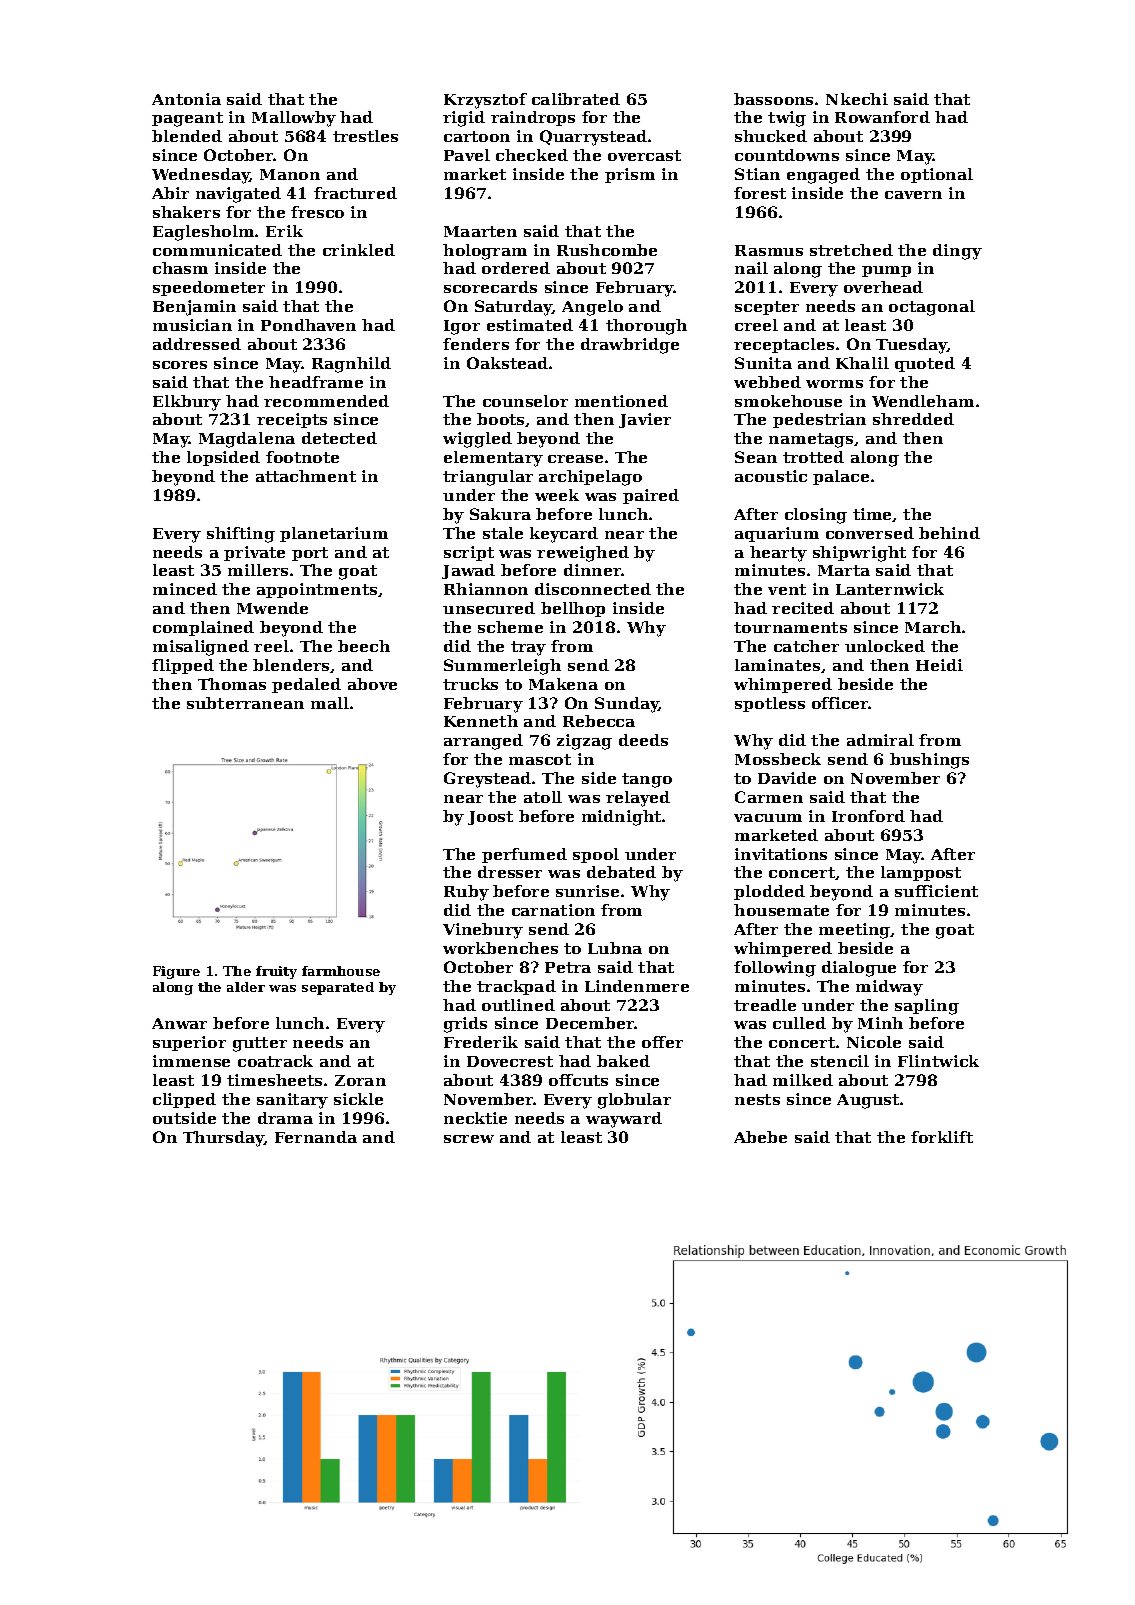  Describe the element at coordinates (201, 648) in the screenshot. I see `misaligned` at that location.
